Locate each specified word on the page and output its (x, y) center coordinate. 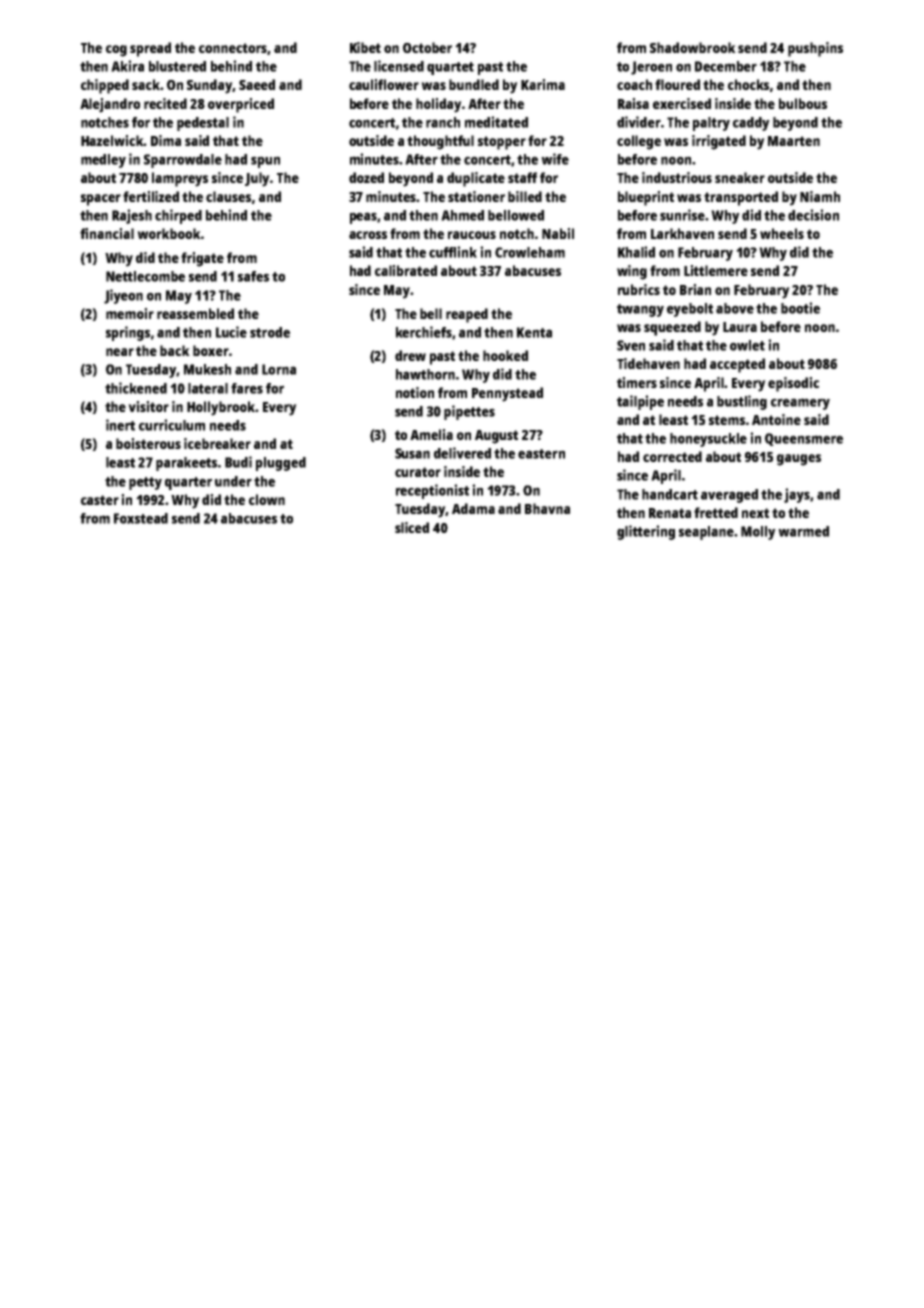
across (368, 235)
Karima (543, 84)
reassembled (195, 313)
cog (116, 51)
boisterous (148, 443)
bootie (800, 308)
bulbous (803, 103)
